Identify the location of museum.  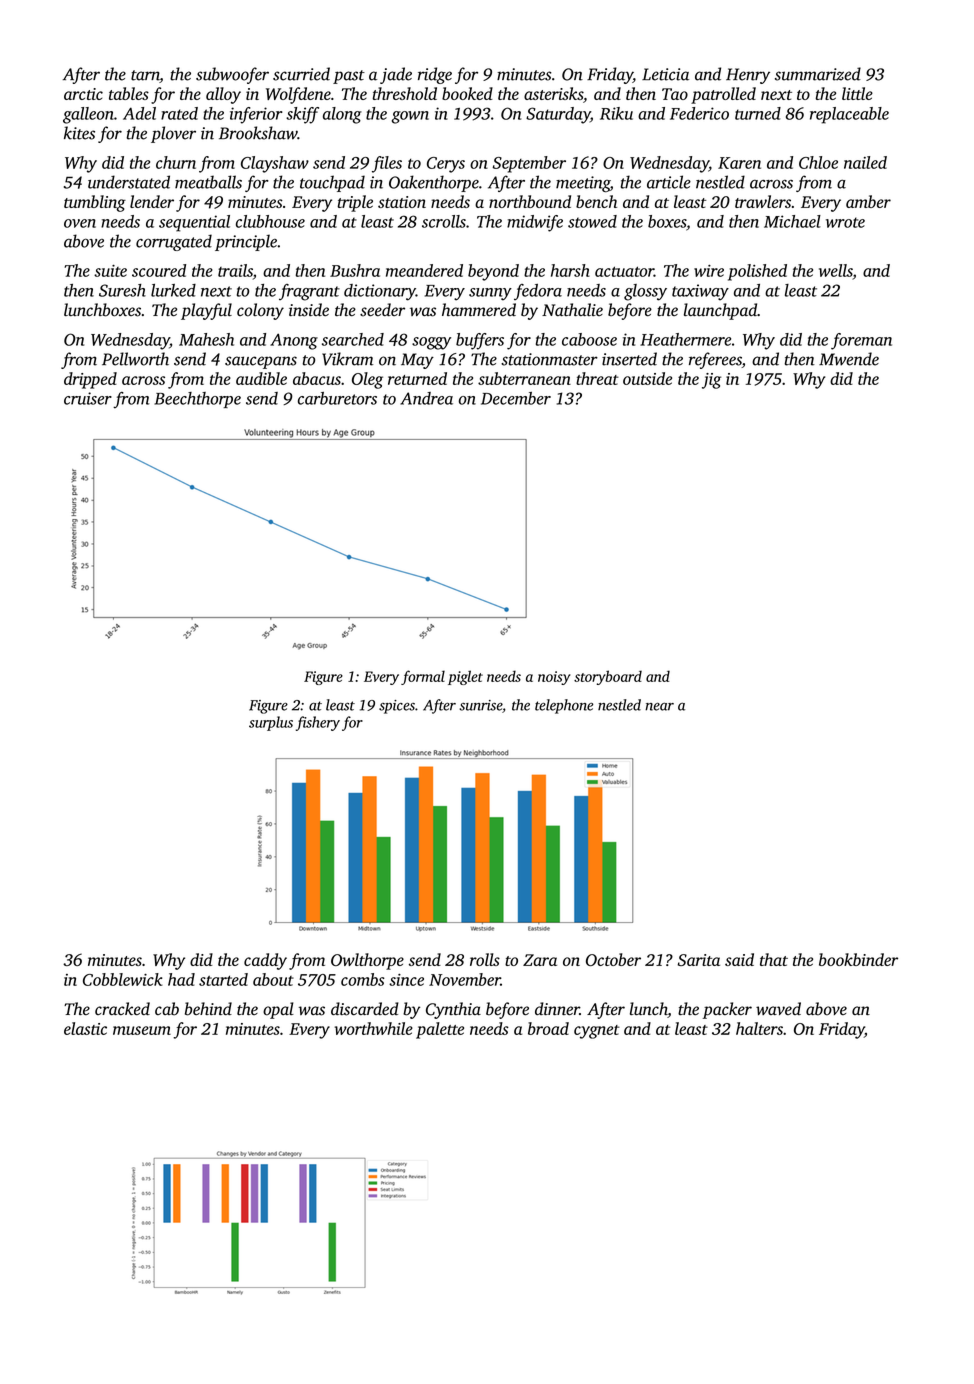
(142, 1030).
